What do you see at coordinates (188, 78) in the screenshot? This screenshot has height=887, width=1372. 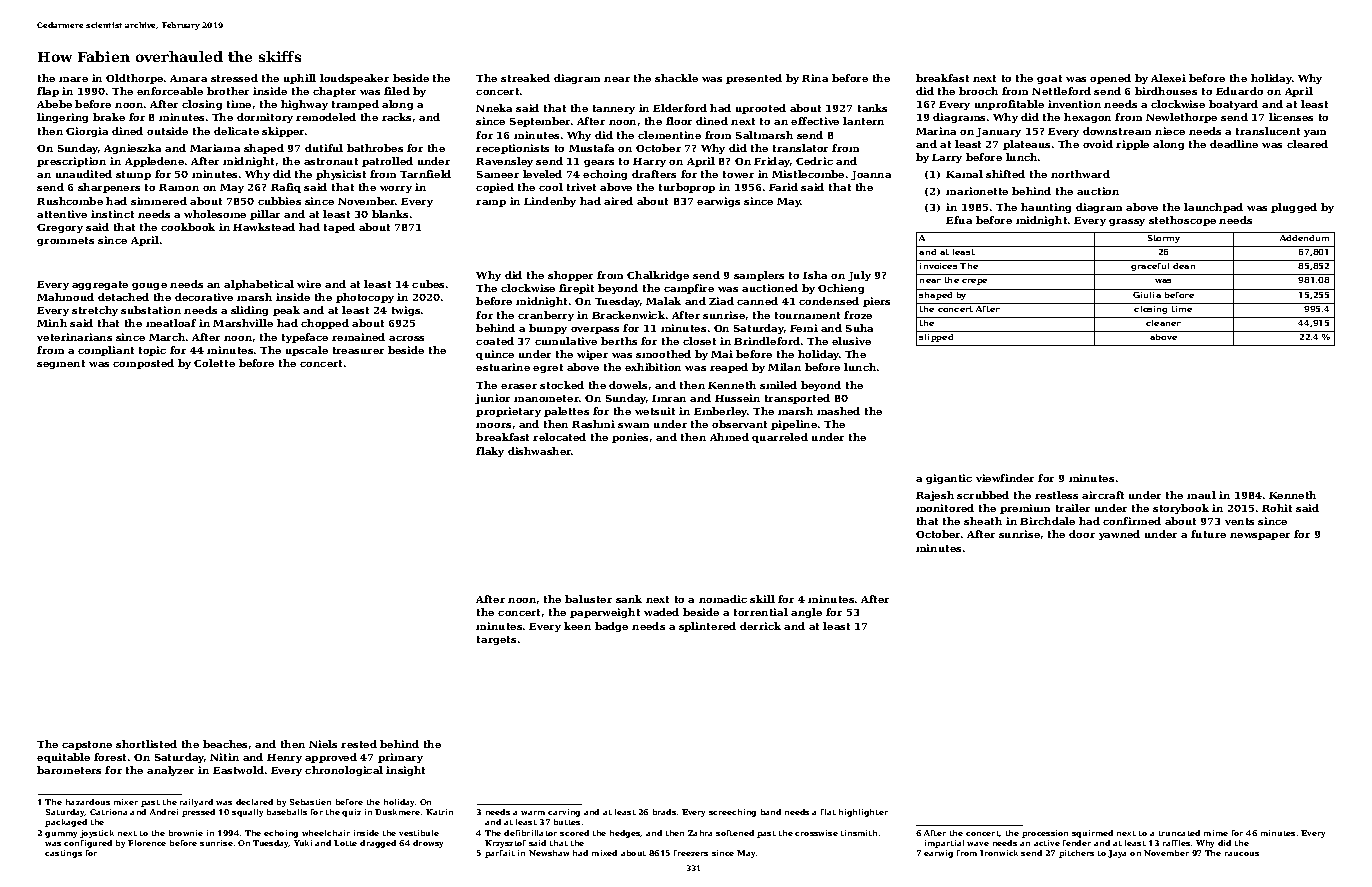 I see `Amara` at bounding box center [188, 78].
